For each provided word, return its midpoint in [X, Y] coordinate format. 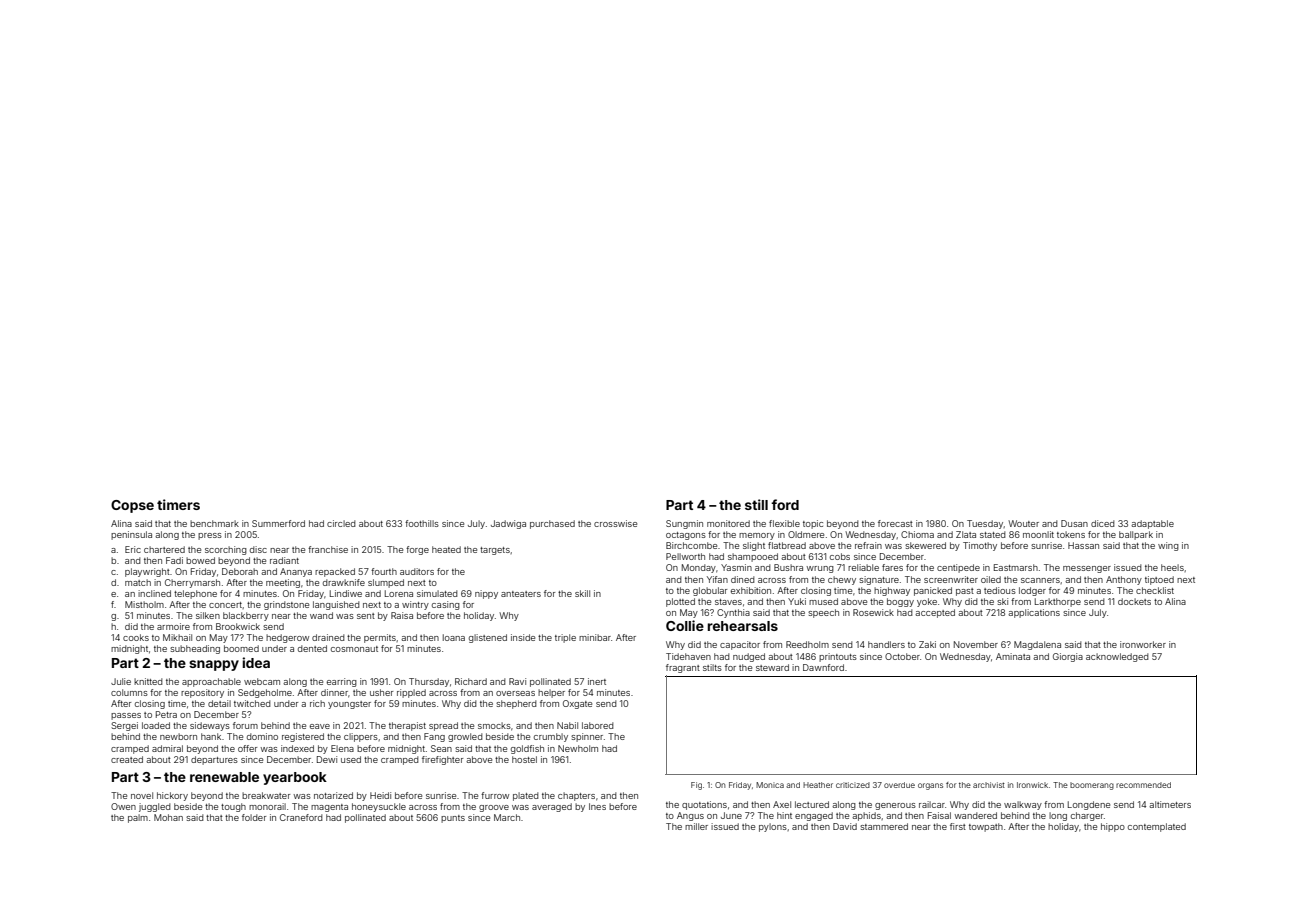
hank [211, 736]
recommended [1143, 785]
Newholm [578, 748]
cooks [136, 637]
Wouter [1023, 523]
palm [138, 818]
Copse [132, 506]
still [756, 504]
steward [772, 667]
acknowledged [1117, 657]
